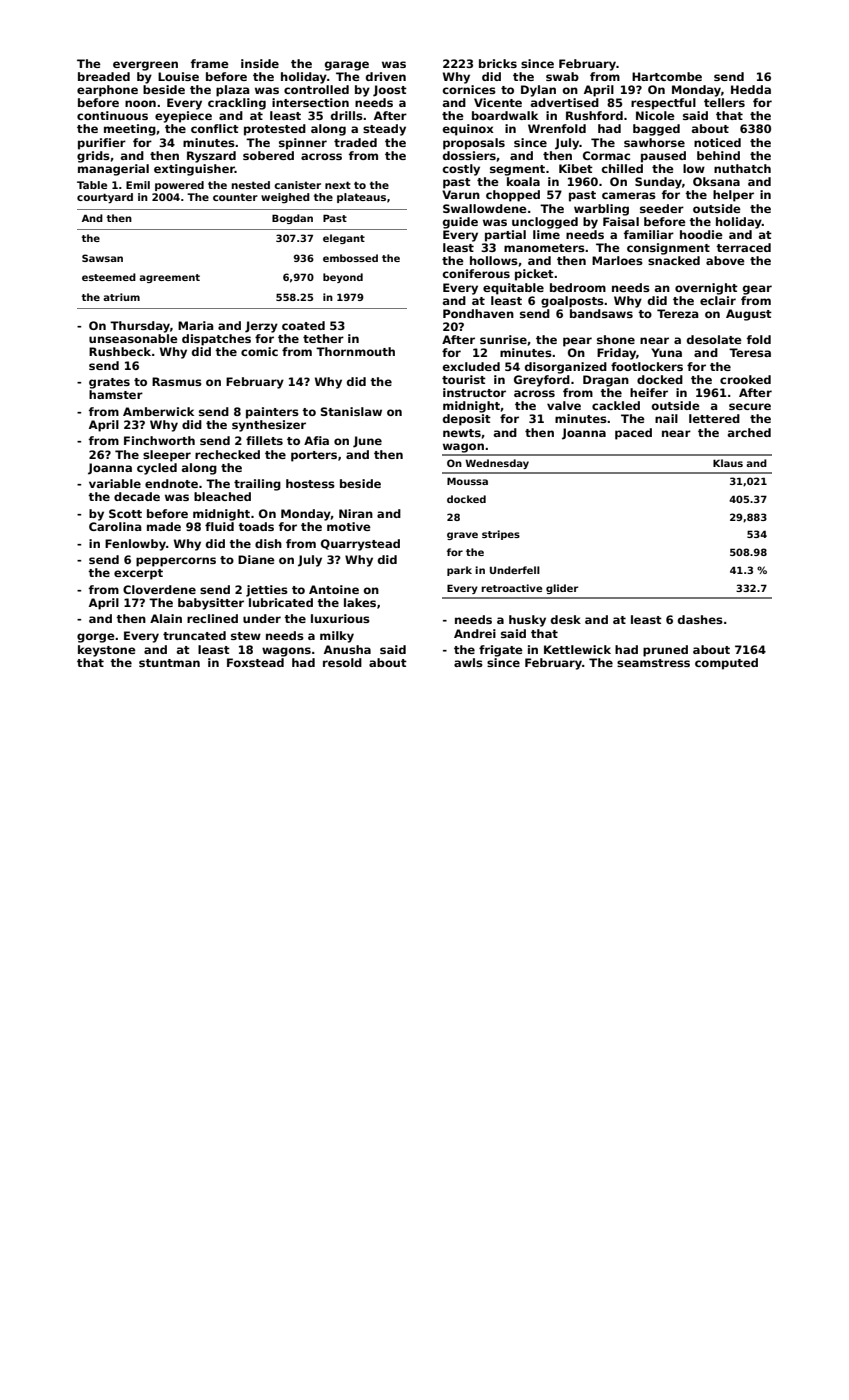 This image has width=849, height=1400. I want to click on Sawsan, so click(102, 258).
